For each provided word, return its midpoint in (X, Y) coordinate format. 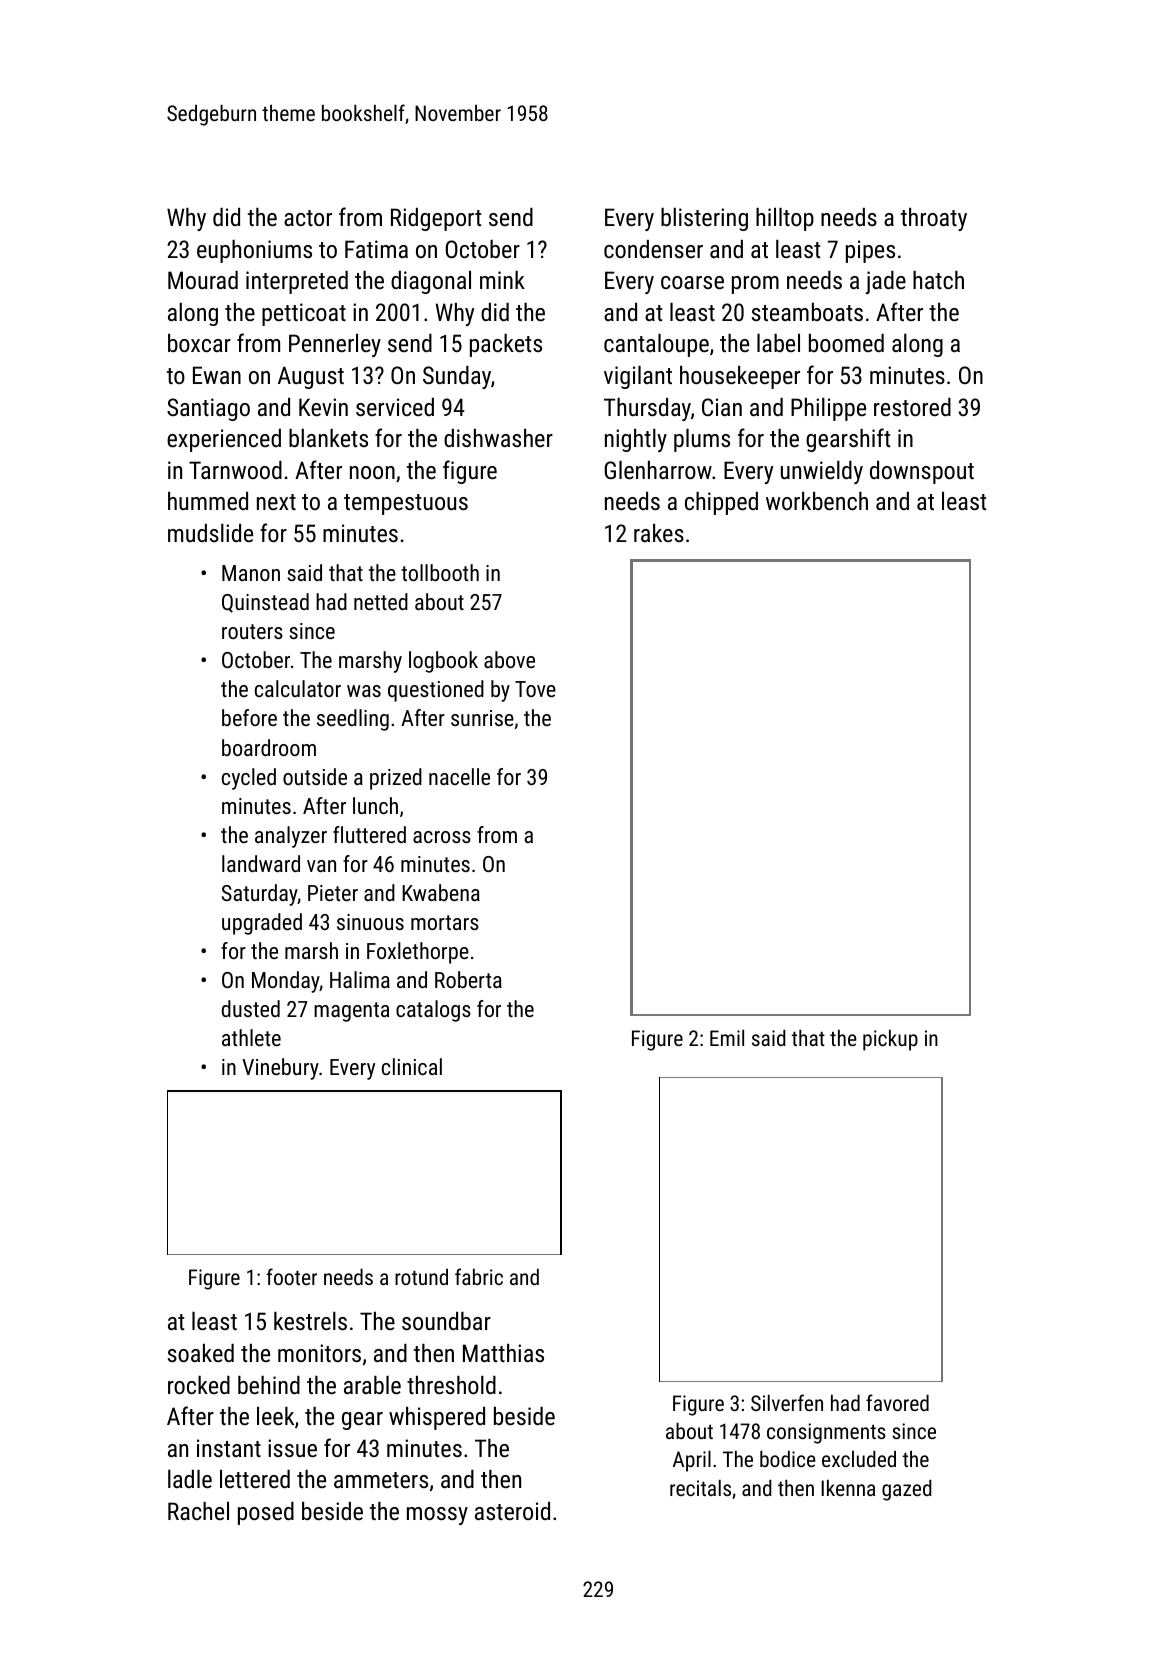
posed (266, 1513)
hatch (938, 280)
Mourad (203, 280)
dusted (251, 1008)
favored (897, 1402)
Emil (727, 1038)
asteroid (512, 1511)
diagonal (431, 282)
